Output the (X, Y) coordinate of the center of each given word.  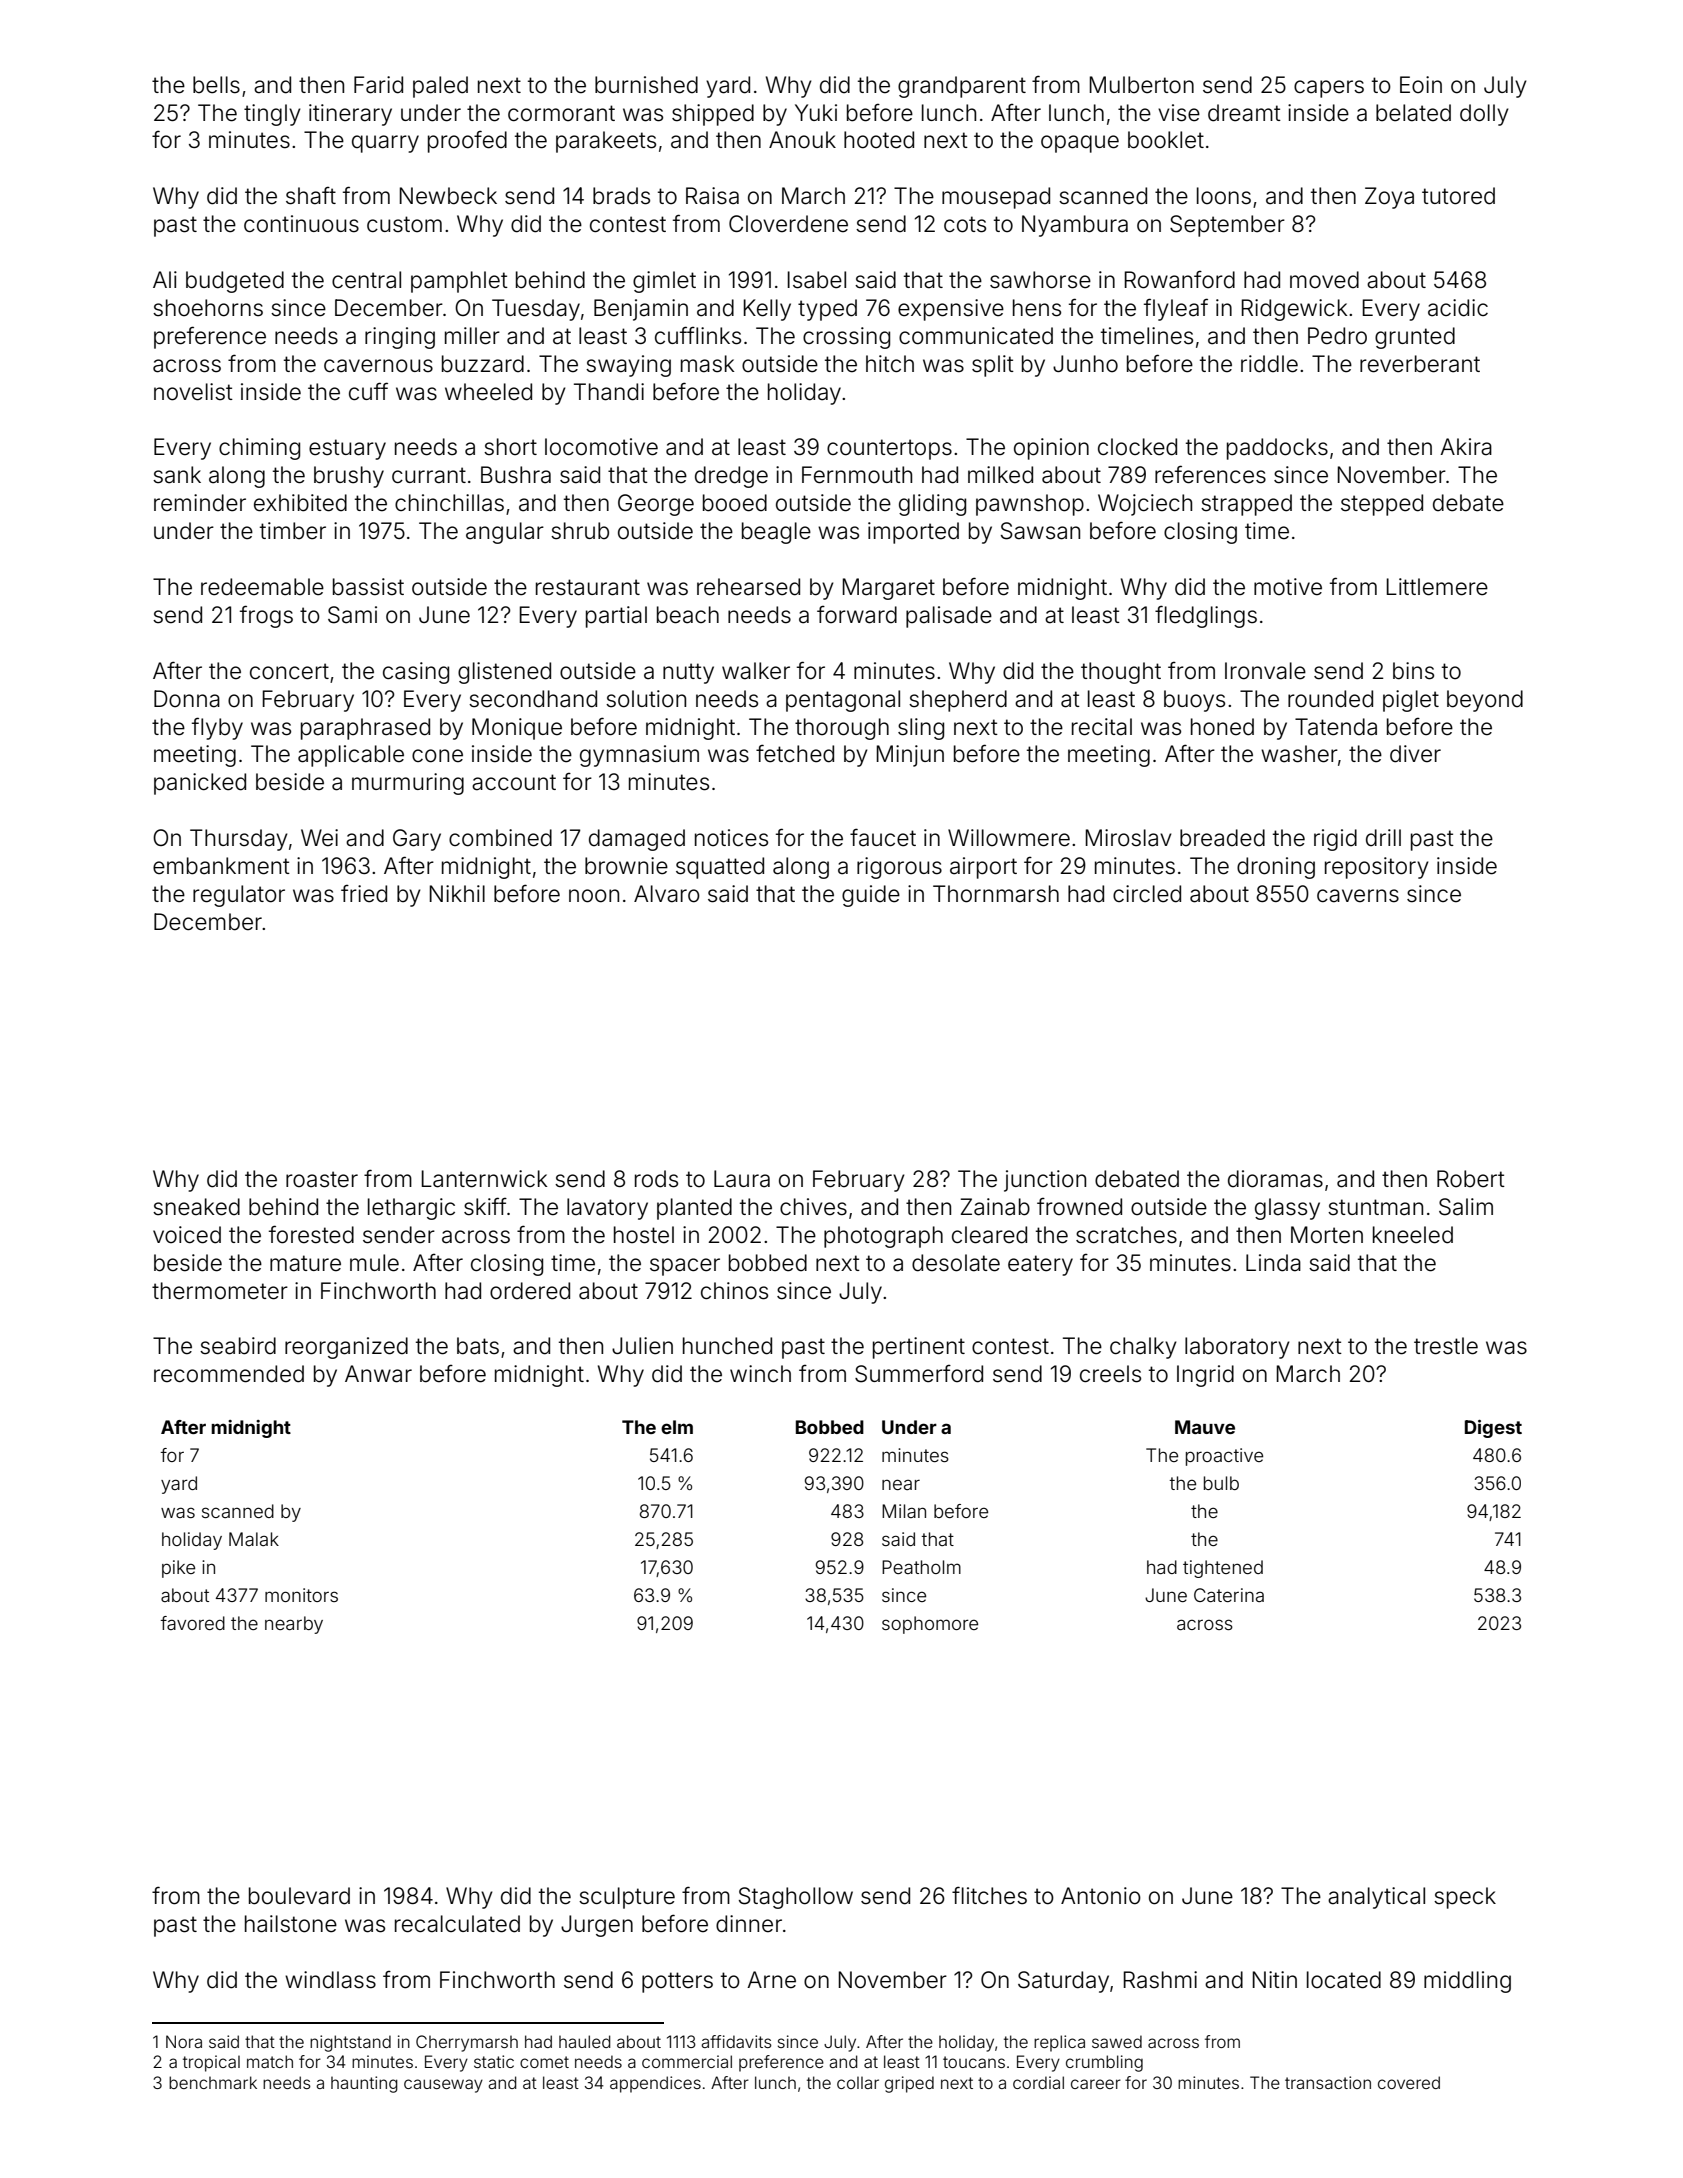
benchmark (213, 2082)
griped (909, 2084)
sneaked (196, 1207)
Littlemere (1437, 587)
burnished (646, 85)
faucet (883, 837)
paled (440, 87)
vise (1179, 113)
